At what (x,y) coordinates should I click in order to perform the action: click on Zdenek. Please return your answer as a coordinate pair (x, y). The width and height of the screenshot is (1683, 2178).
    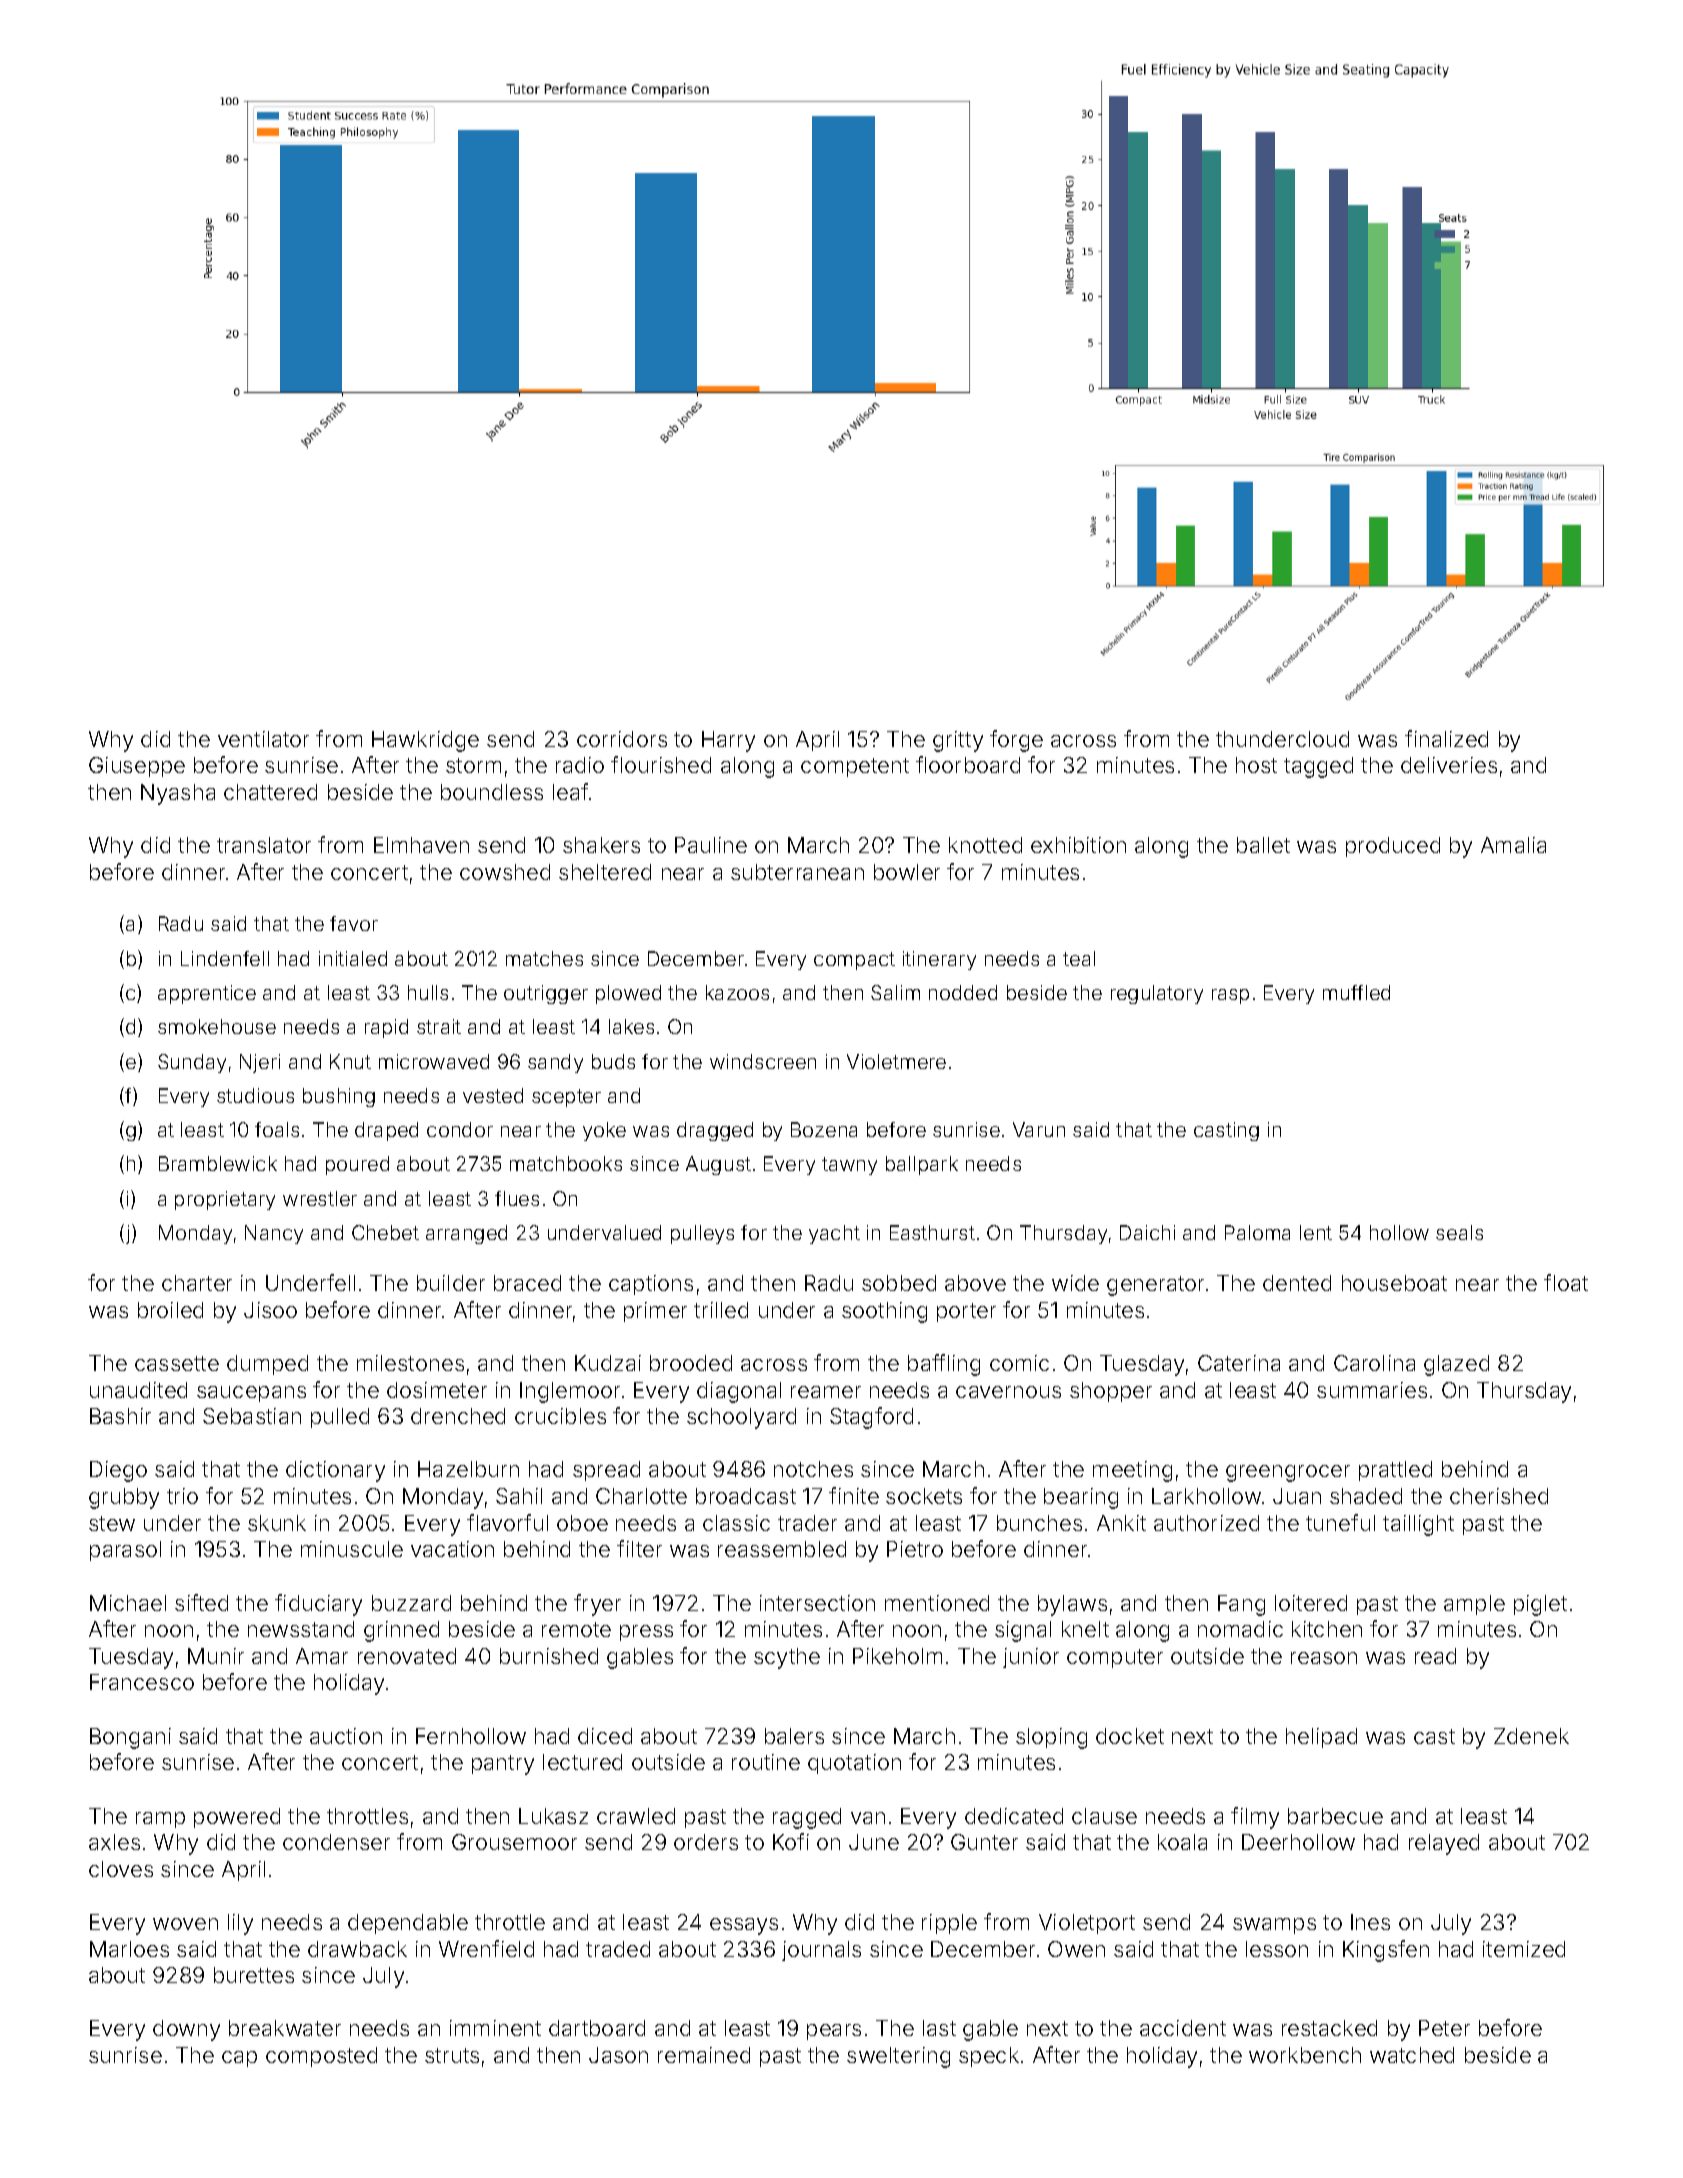
    Looking at the image, I should click on (1531, 1736).
